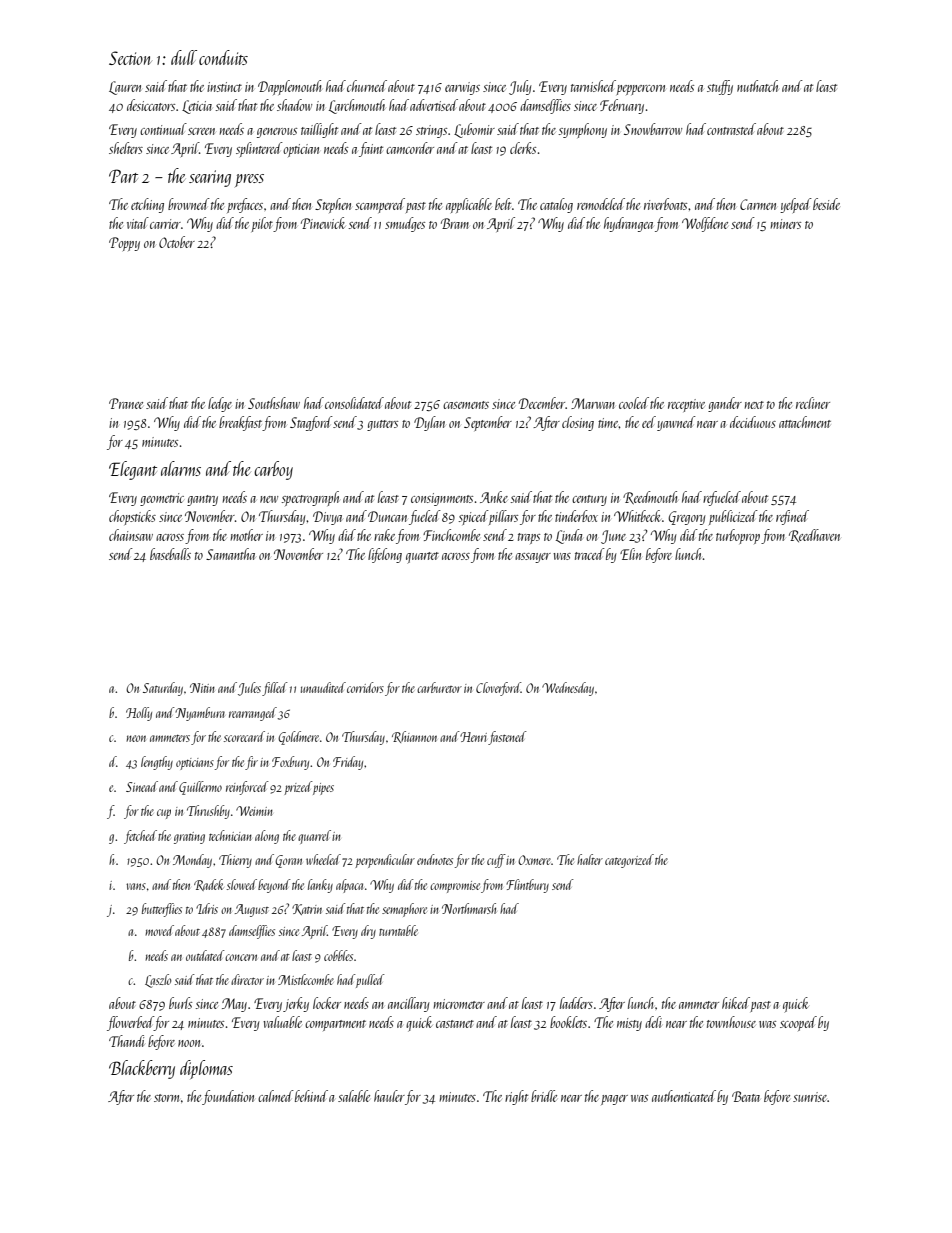 The width and height of the page is (952, 1233). What do you see at coordinates (166, 1098) in the page?
I see `storm` at bounding box center [166, 1098].
